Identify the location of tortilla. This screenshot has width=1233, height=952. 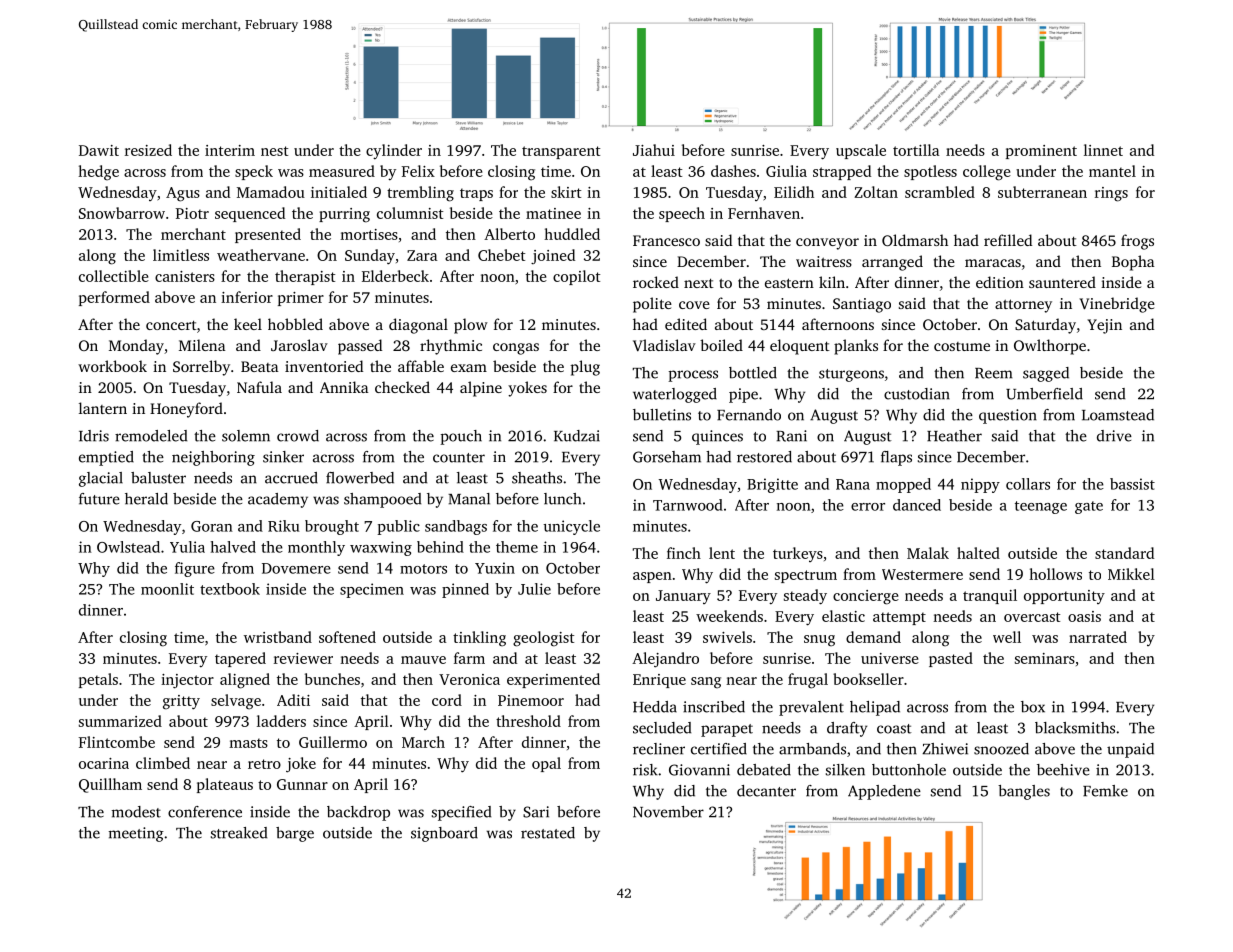
(916, 150).
